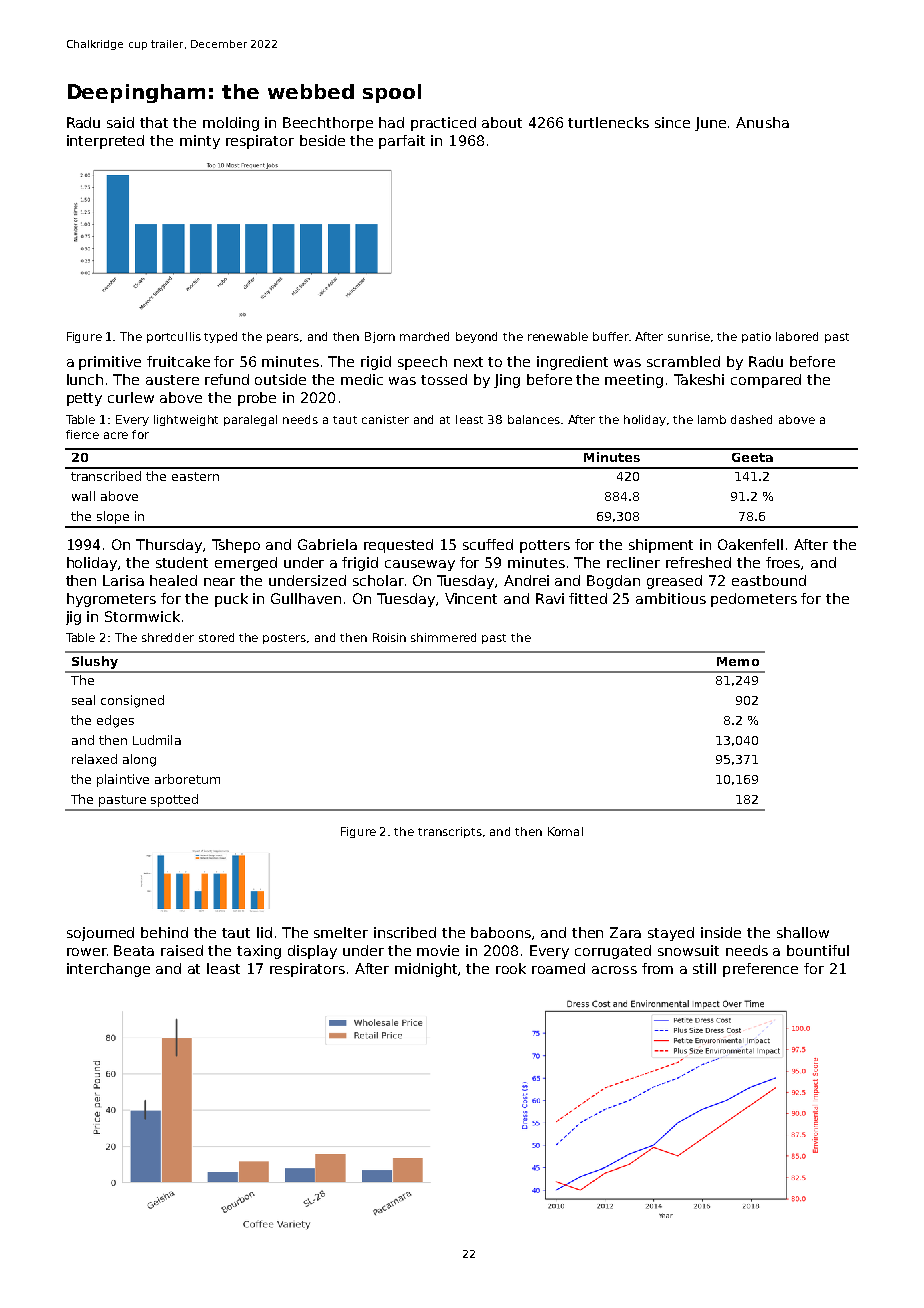 The image size is (924, 1308). I want to click on transcripts, so click(450, 832).
